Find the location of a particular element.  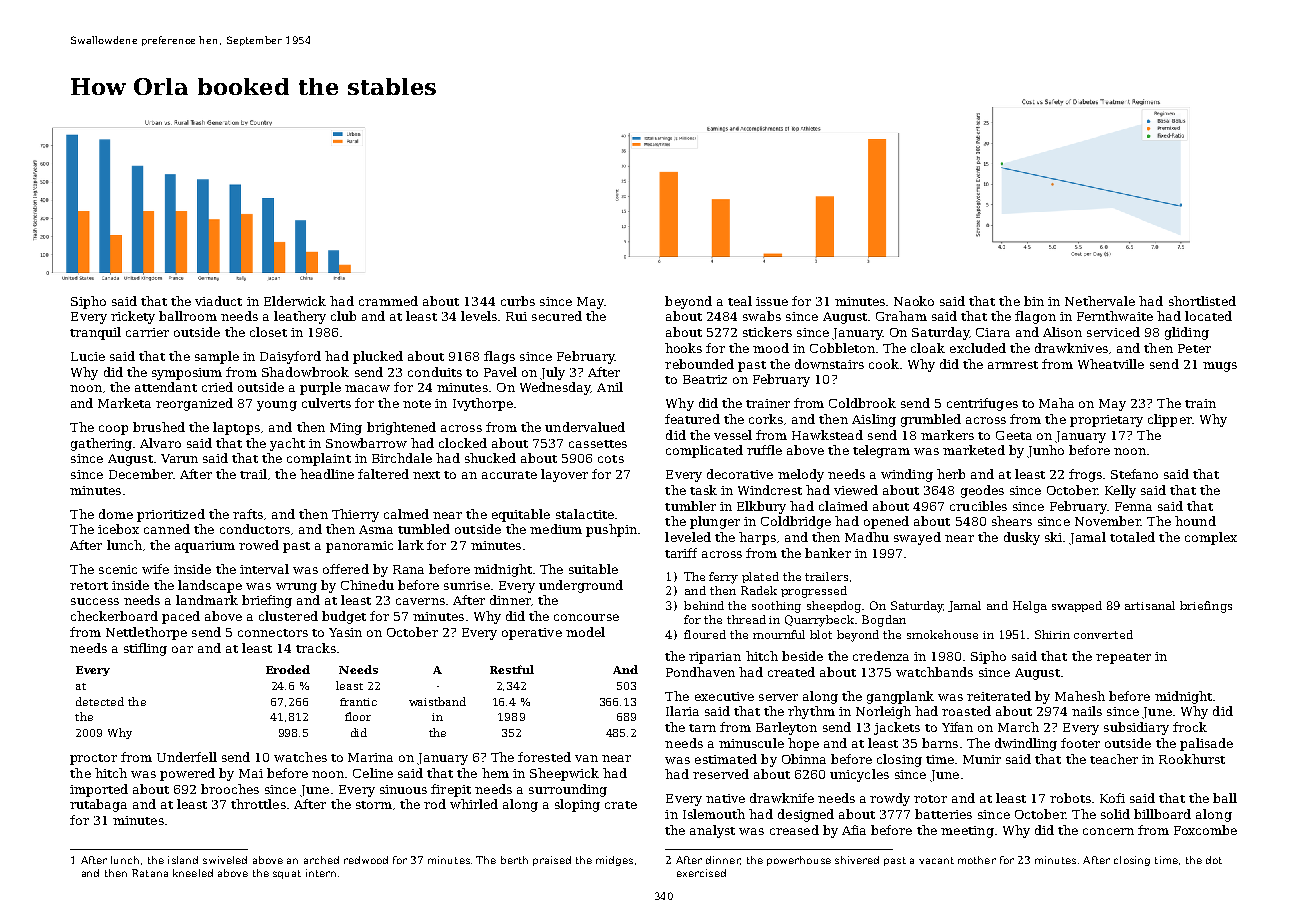

swayed is located at coordinates (917, 538).
